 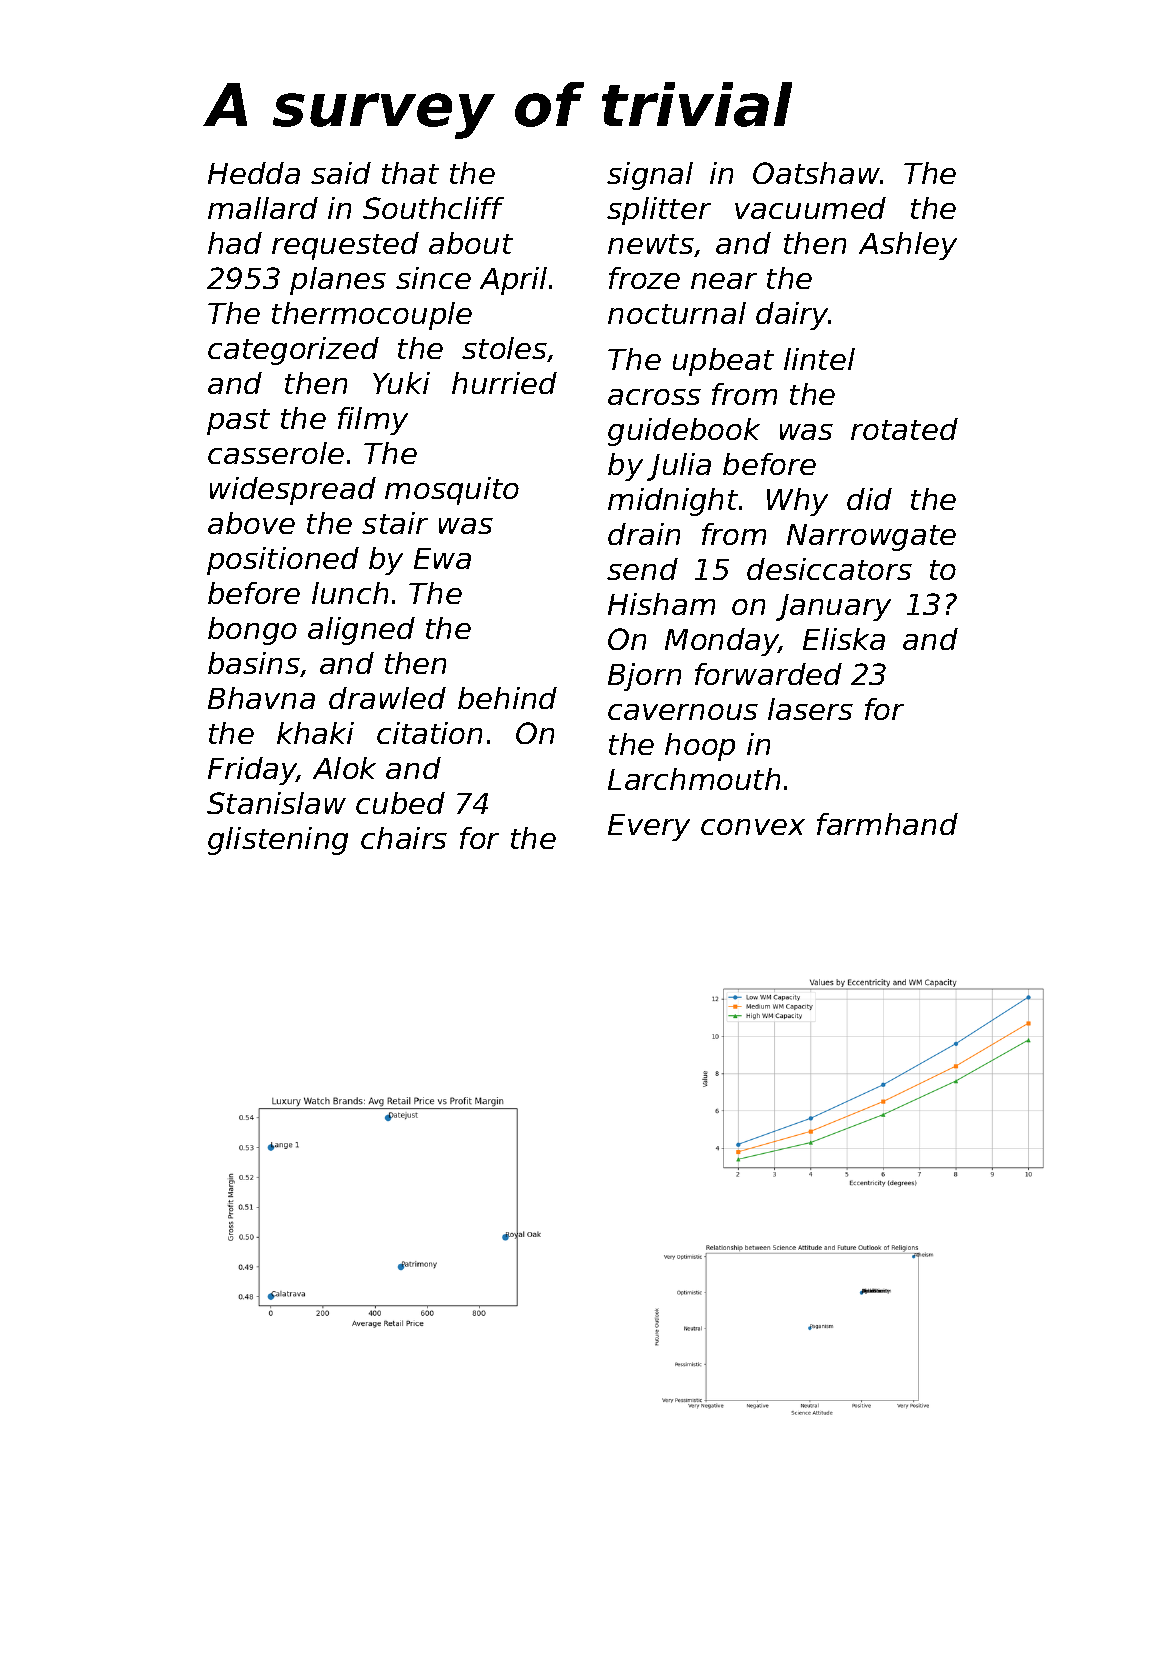 I want to click on above, so click(x=251, y=523).
